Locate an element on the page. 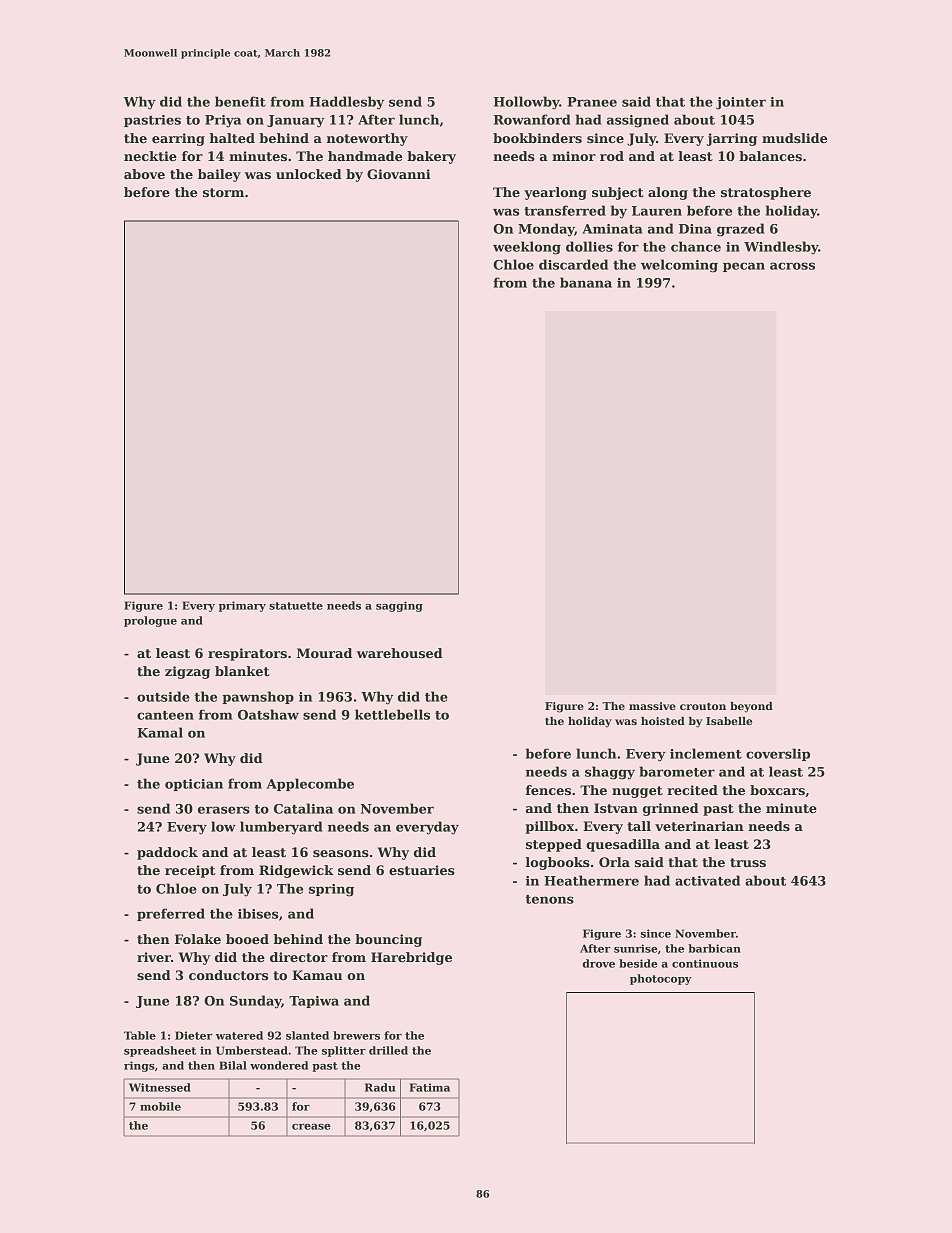  benefit is located at coordinates (240, 101).
